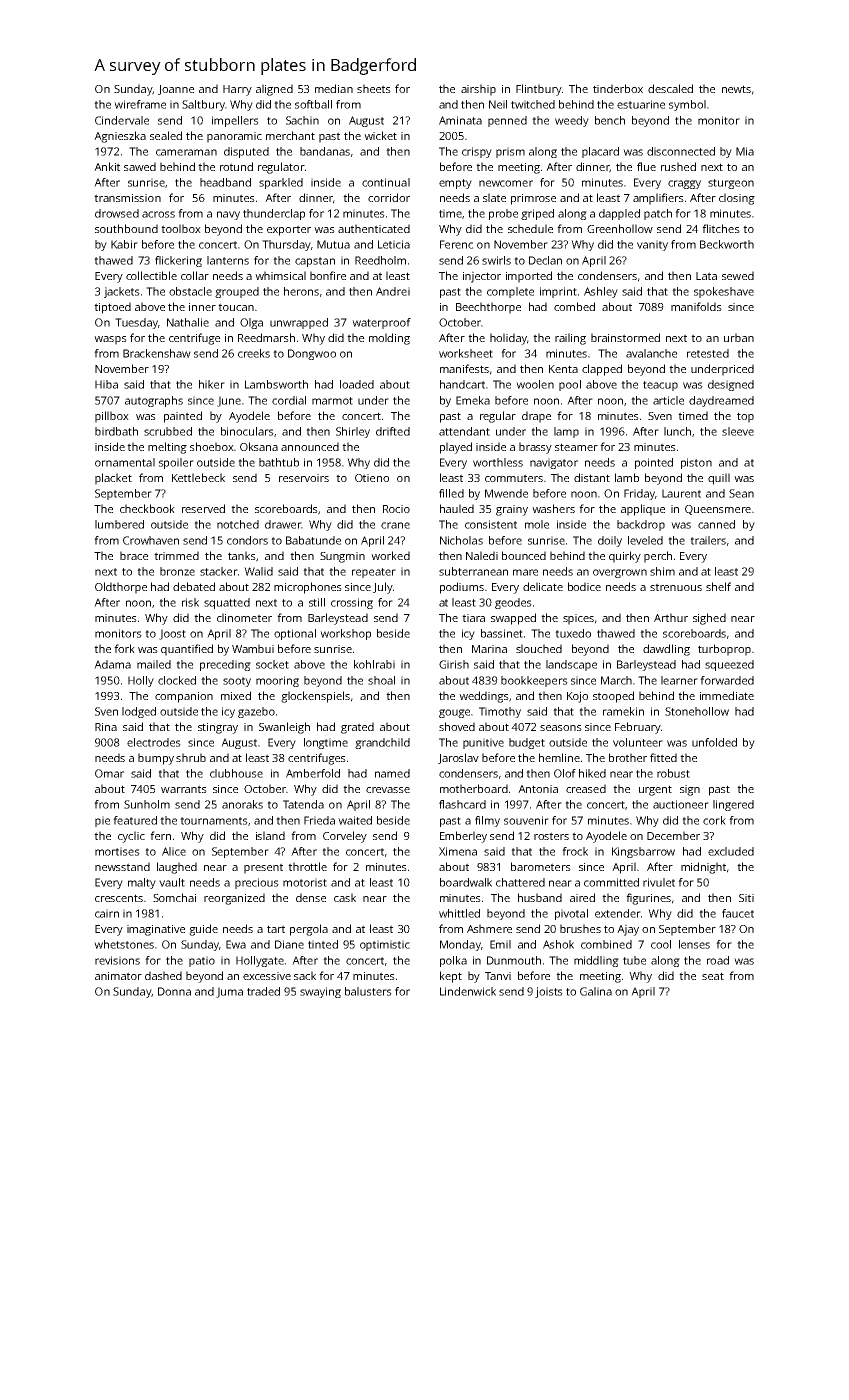 The image size is (849, 1400). I want to click on Ankit, so click(107, 166).
